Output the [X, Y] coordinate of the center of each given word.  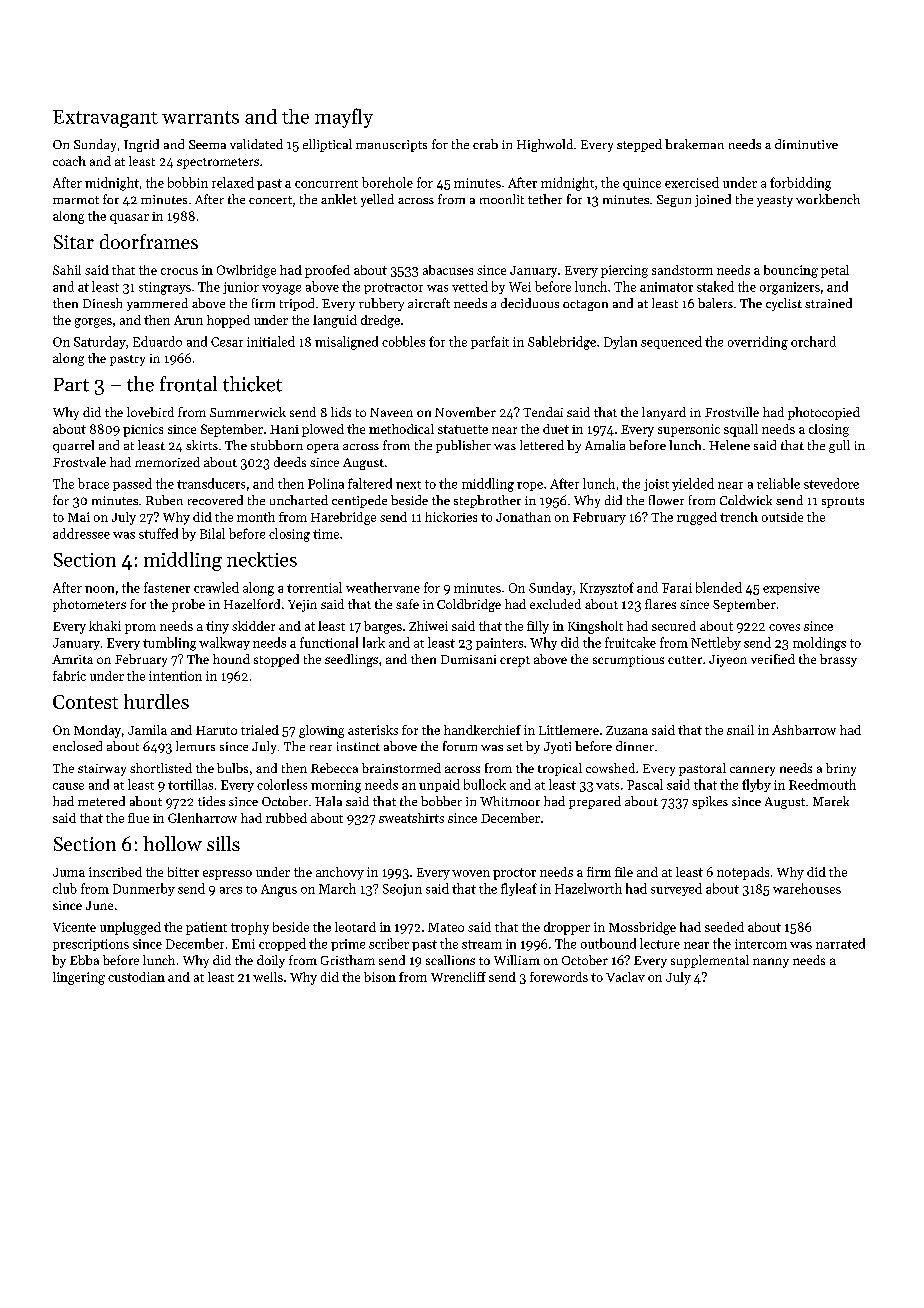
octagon [585, 305]
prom [140, 629]
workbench [828, 199]
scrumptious [628, 661]
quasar [129, 219]
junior [241, 288]
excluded [555, 604]
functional [329, 642]
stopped [276, 660]
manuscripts [391, 146]
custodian [136, 977]
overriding [758, 343]
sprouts [843, 502]
